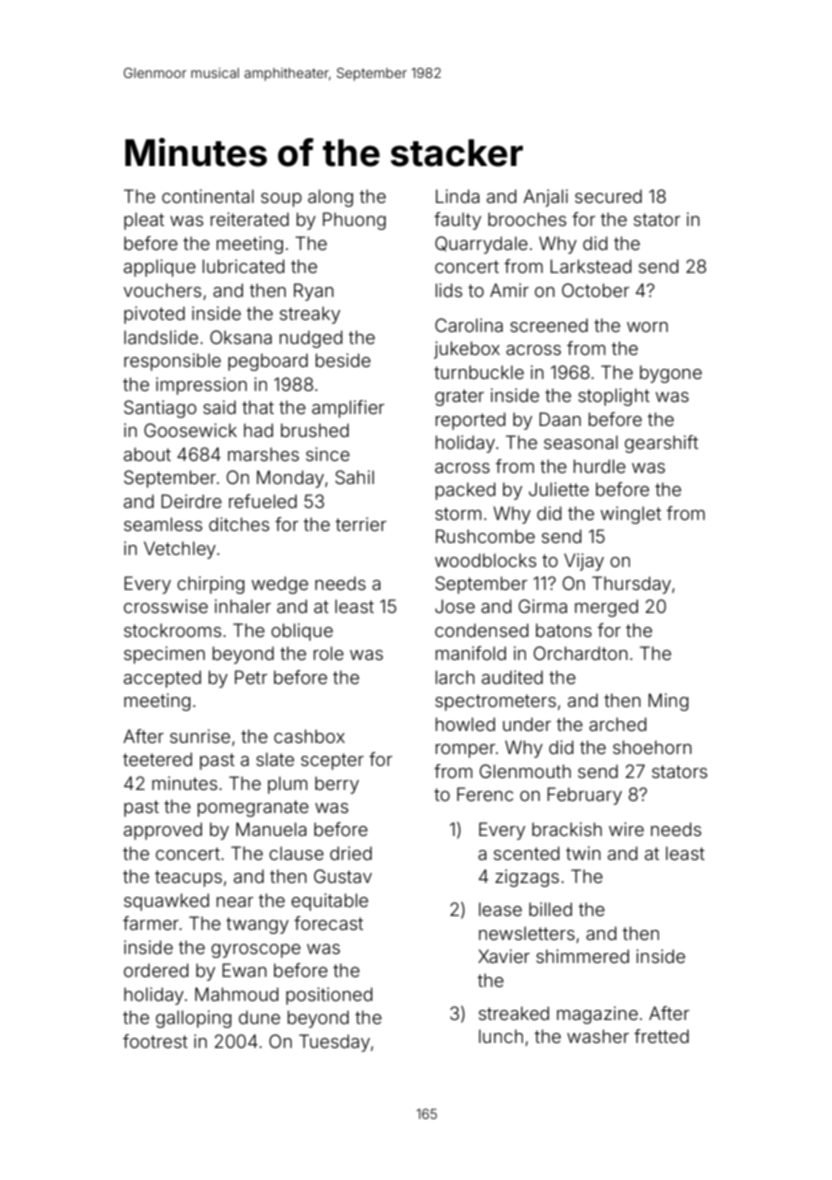  Describe the element at coordinates (608, 196) in the document. I see `secured` at that location.
